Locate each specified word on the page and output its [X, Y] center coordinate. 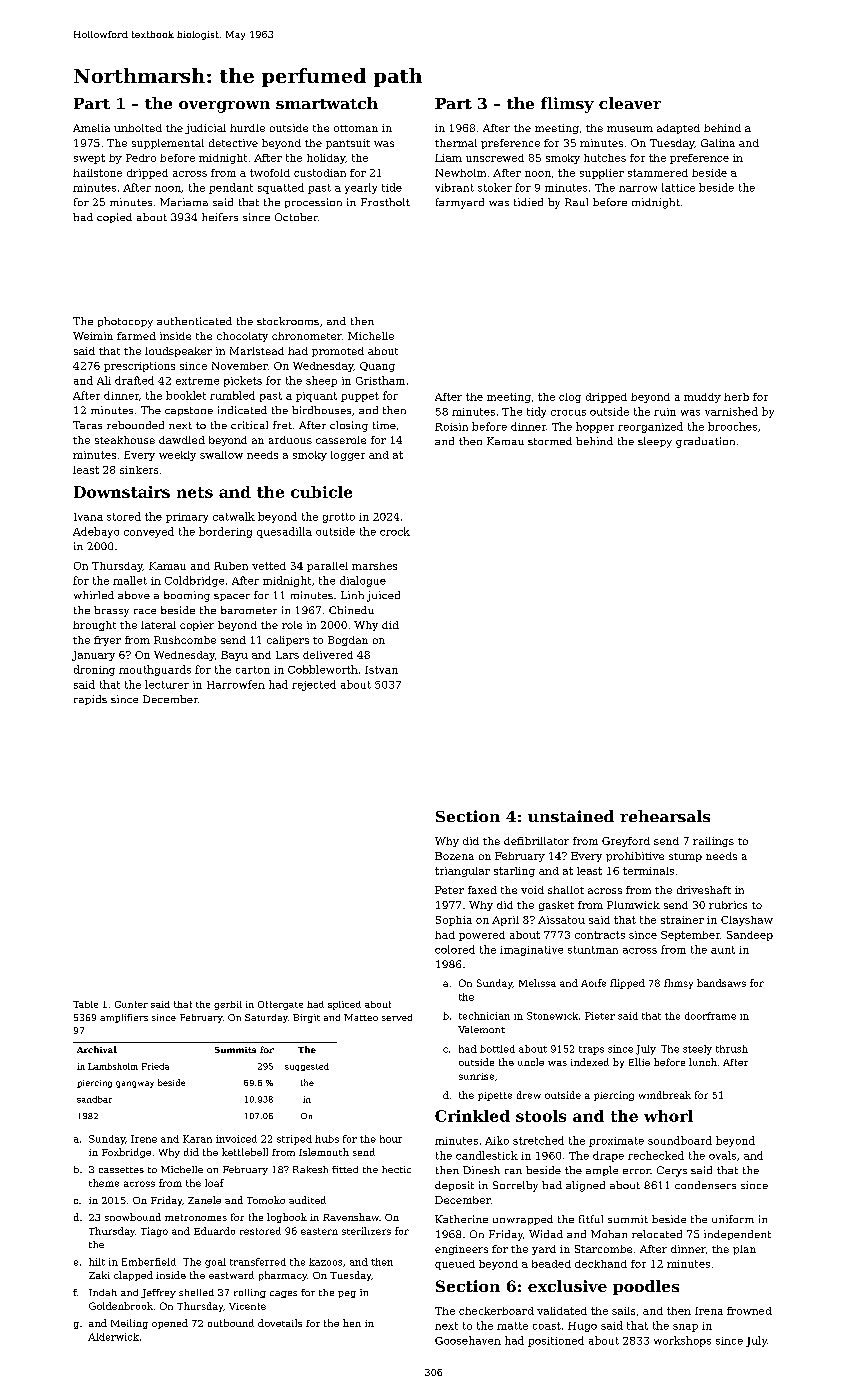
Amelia [91, 128]
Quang [377, 367]
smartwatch [327, 103]
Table [85, 1004]
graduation [705, 442]
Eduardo [214, 1231]
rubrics [728, 905]
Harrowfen [236, 684]
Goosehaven [468, 1340]
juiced [383, 596]
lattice [678, 187]
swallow [221, 455]
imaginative [531, 951]
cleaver [630, 103]
